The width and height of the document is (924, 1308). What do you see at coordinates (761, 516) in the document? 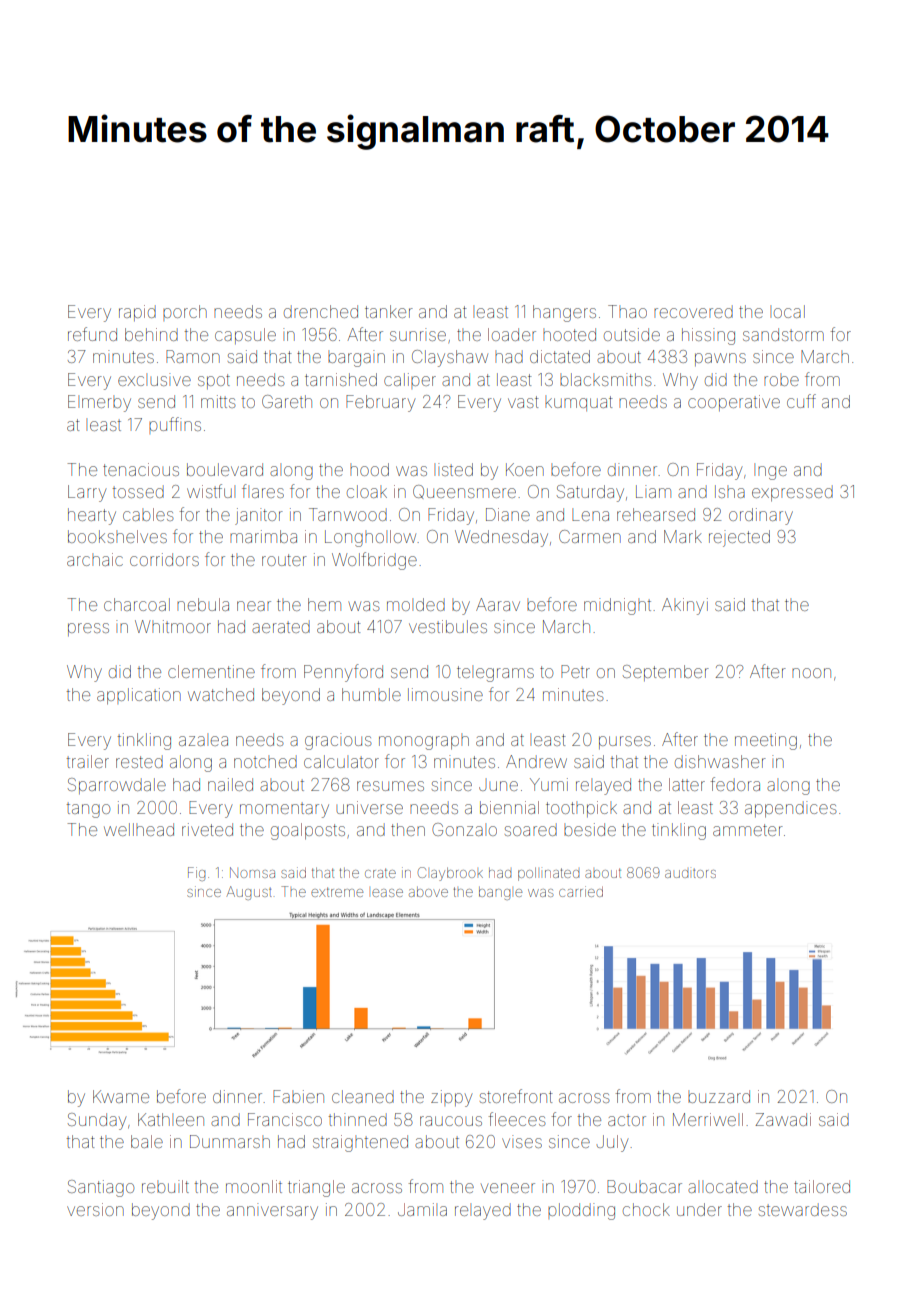
I see `ordinary` at bounding box center [761, 516].
